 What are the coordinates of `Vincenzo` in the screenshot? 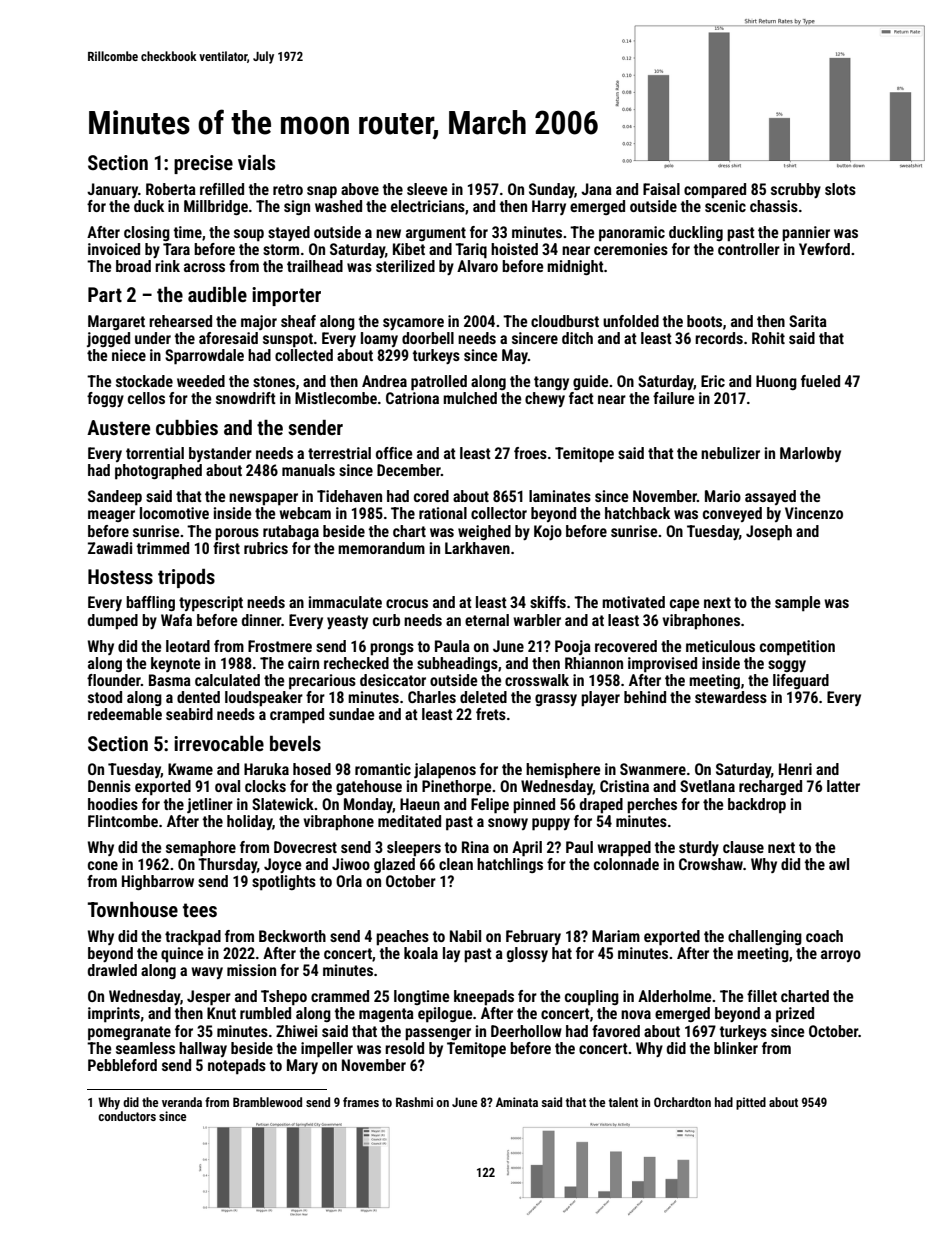 It's located at (814, 513).
